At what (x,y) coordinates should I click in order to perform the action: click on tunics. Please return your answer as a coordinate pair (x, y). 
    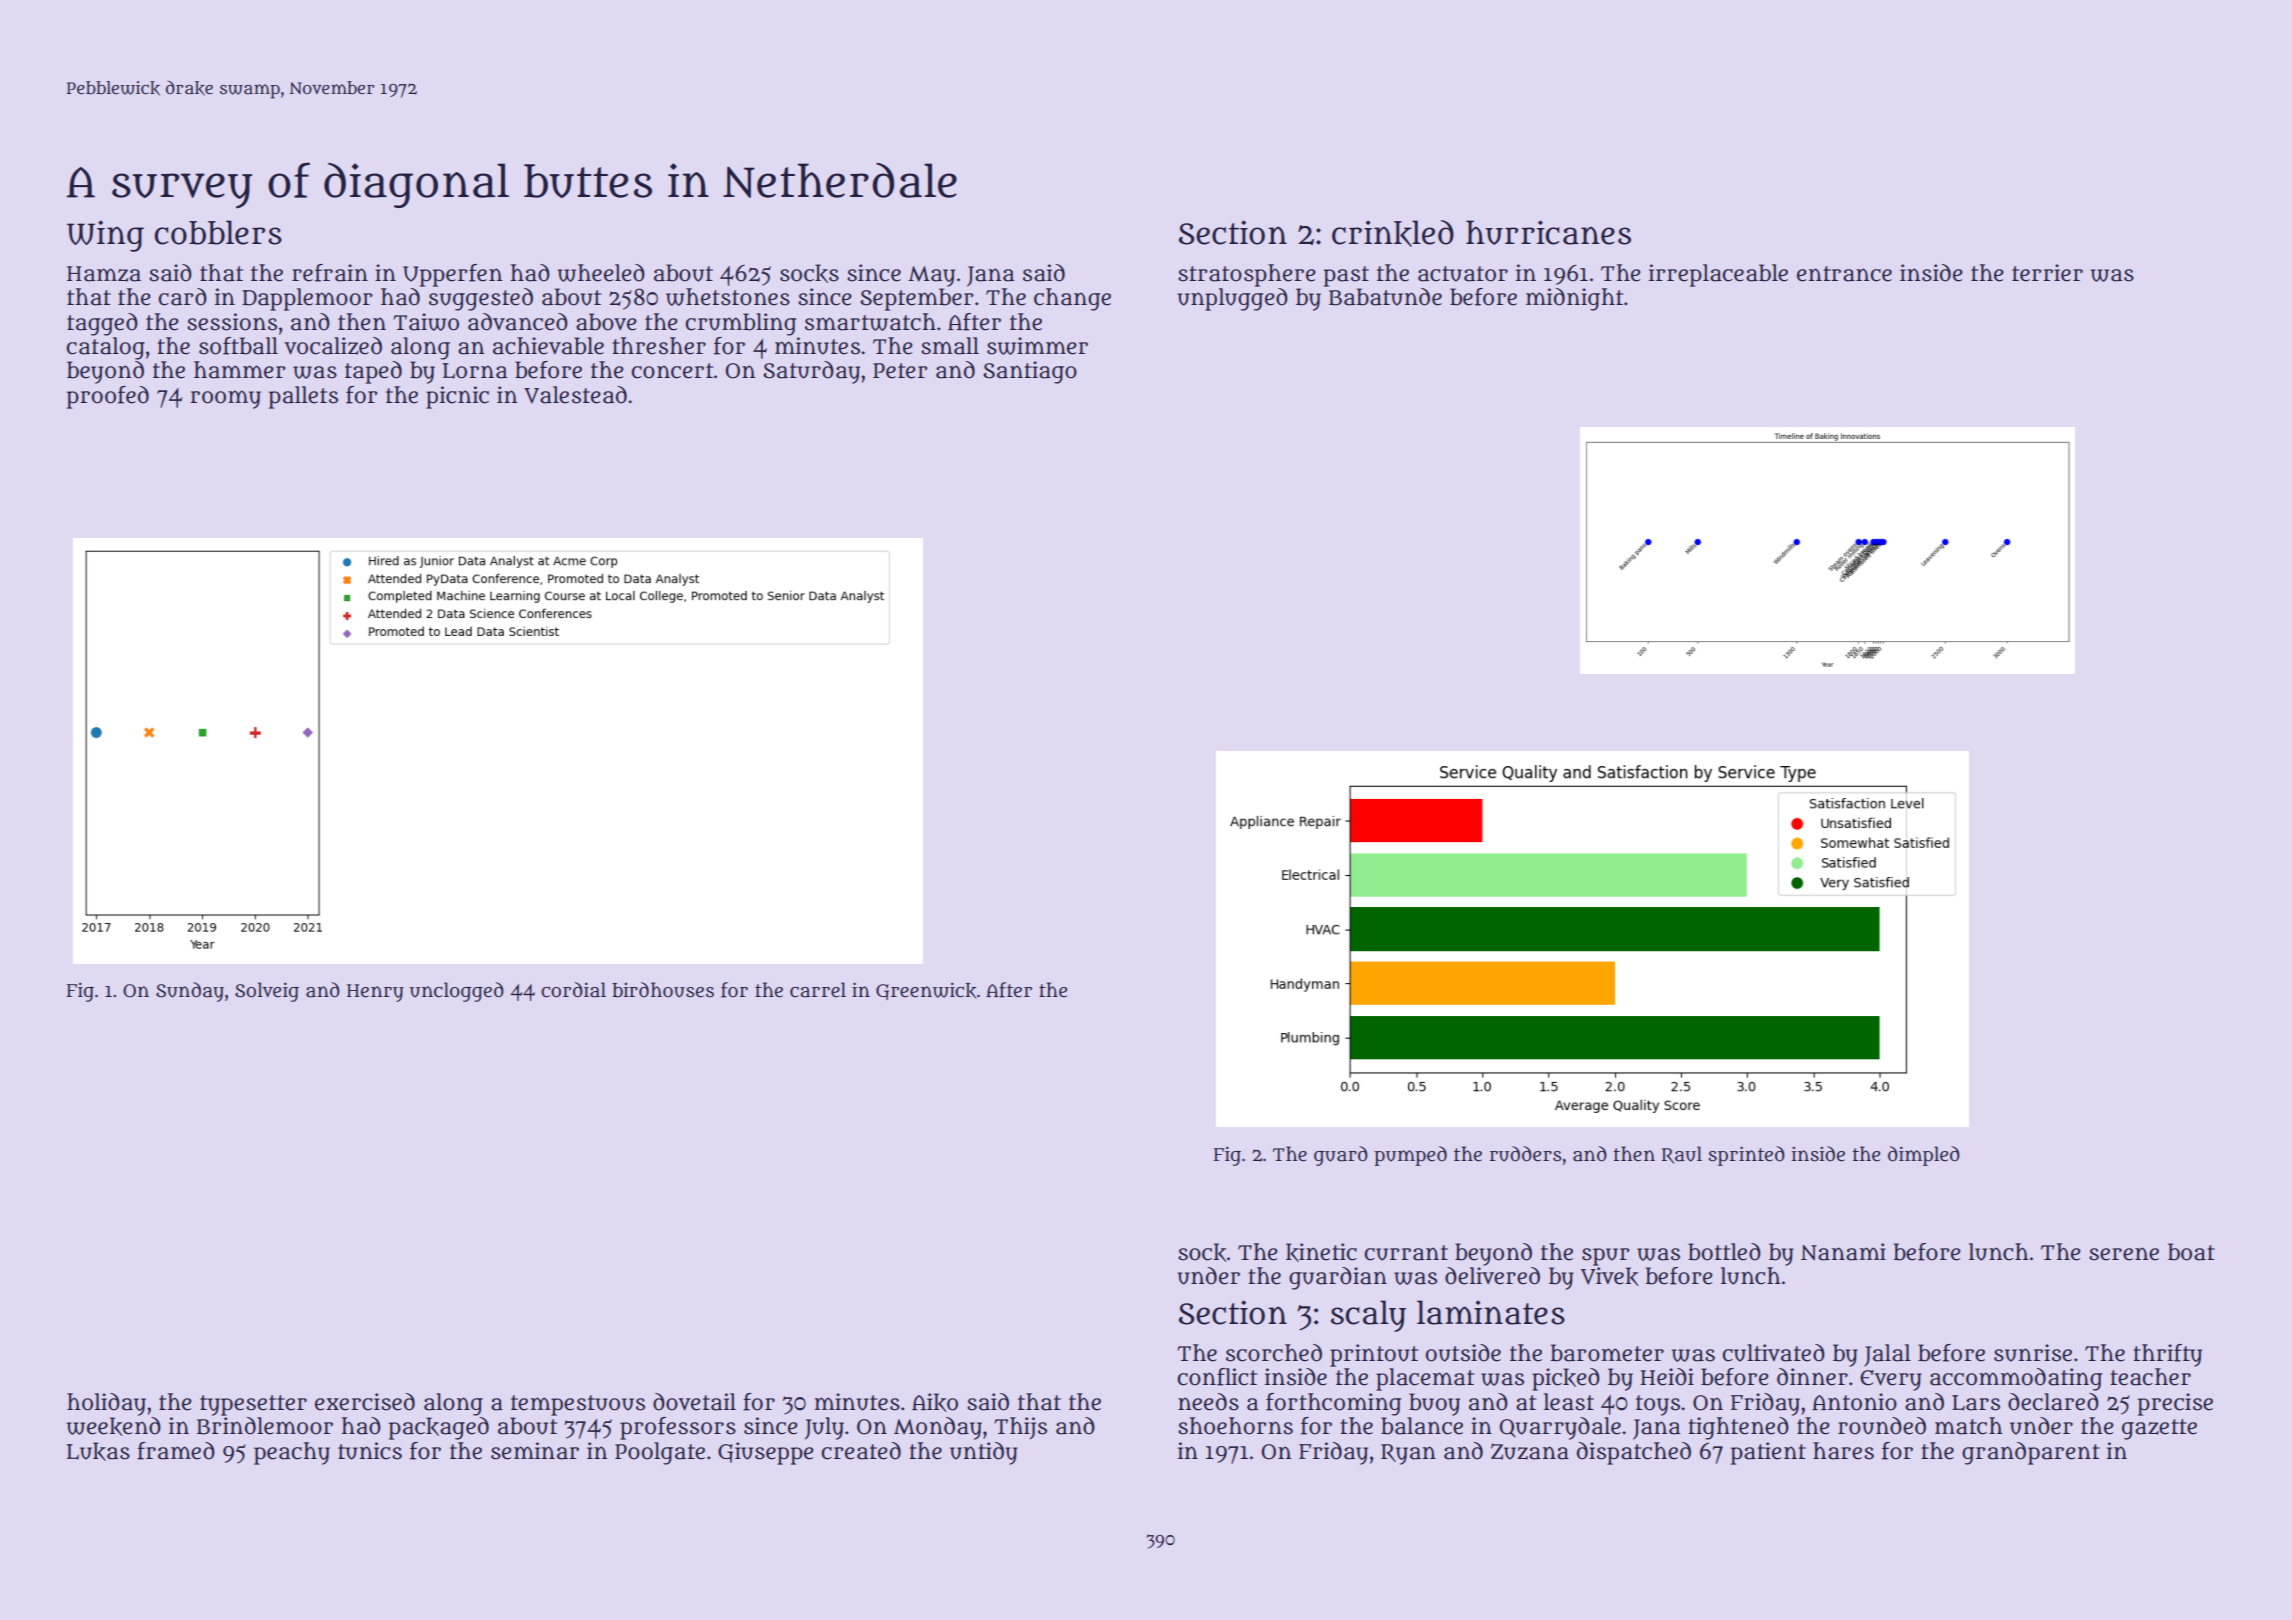
    Looking at the image, I should click on (370, 1451).
